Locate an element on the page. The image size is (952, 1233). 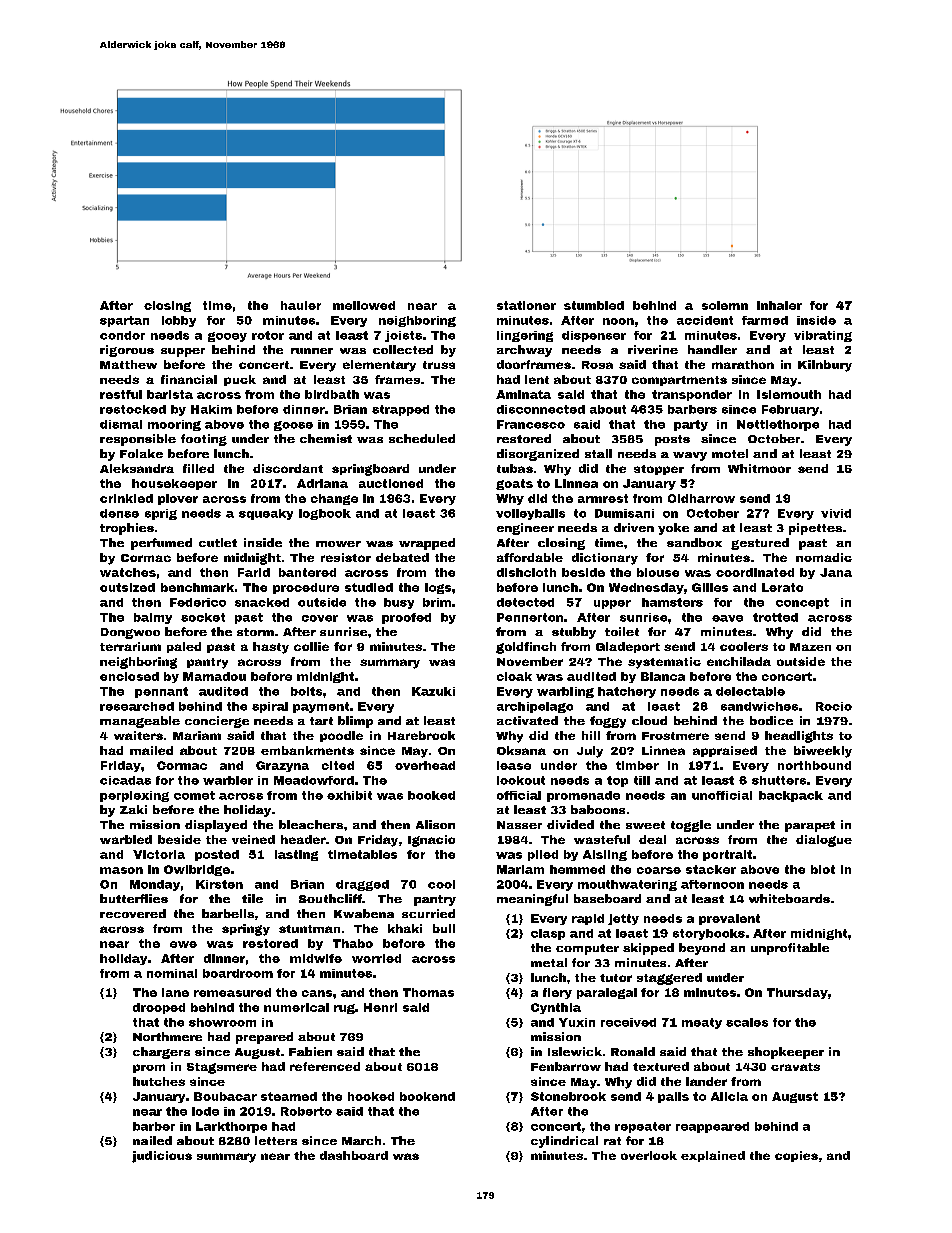
copies is located at coordinates (796, 1156).
